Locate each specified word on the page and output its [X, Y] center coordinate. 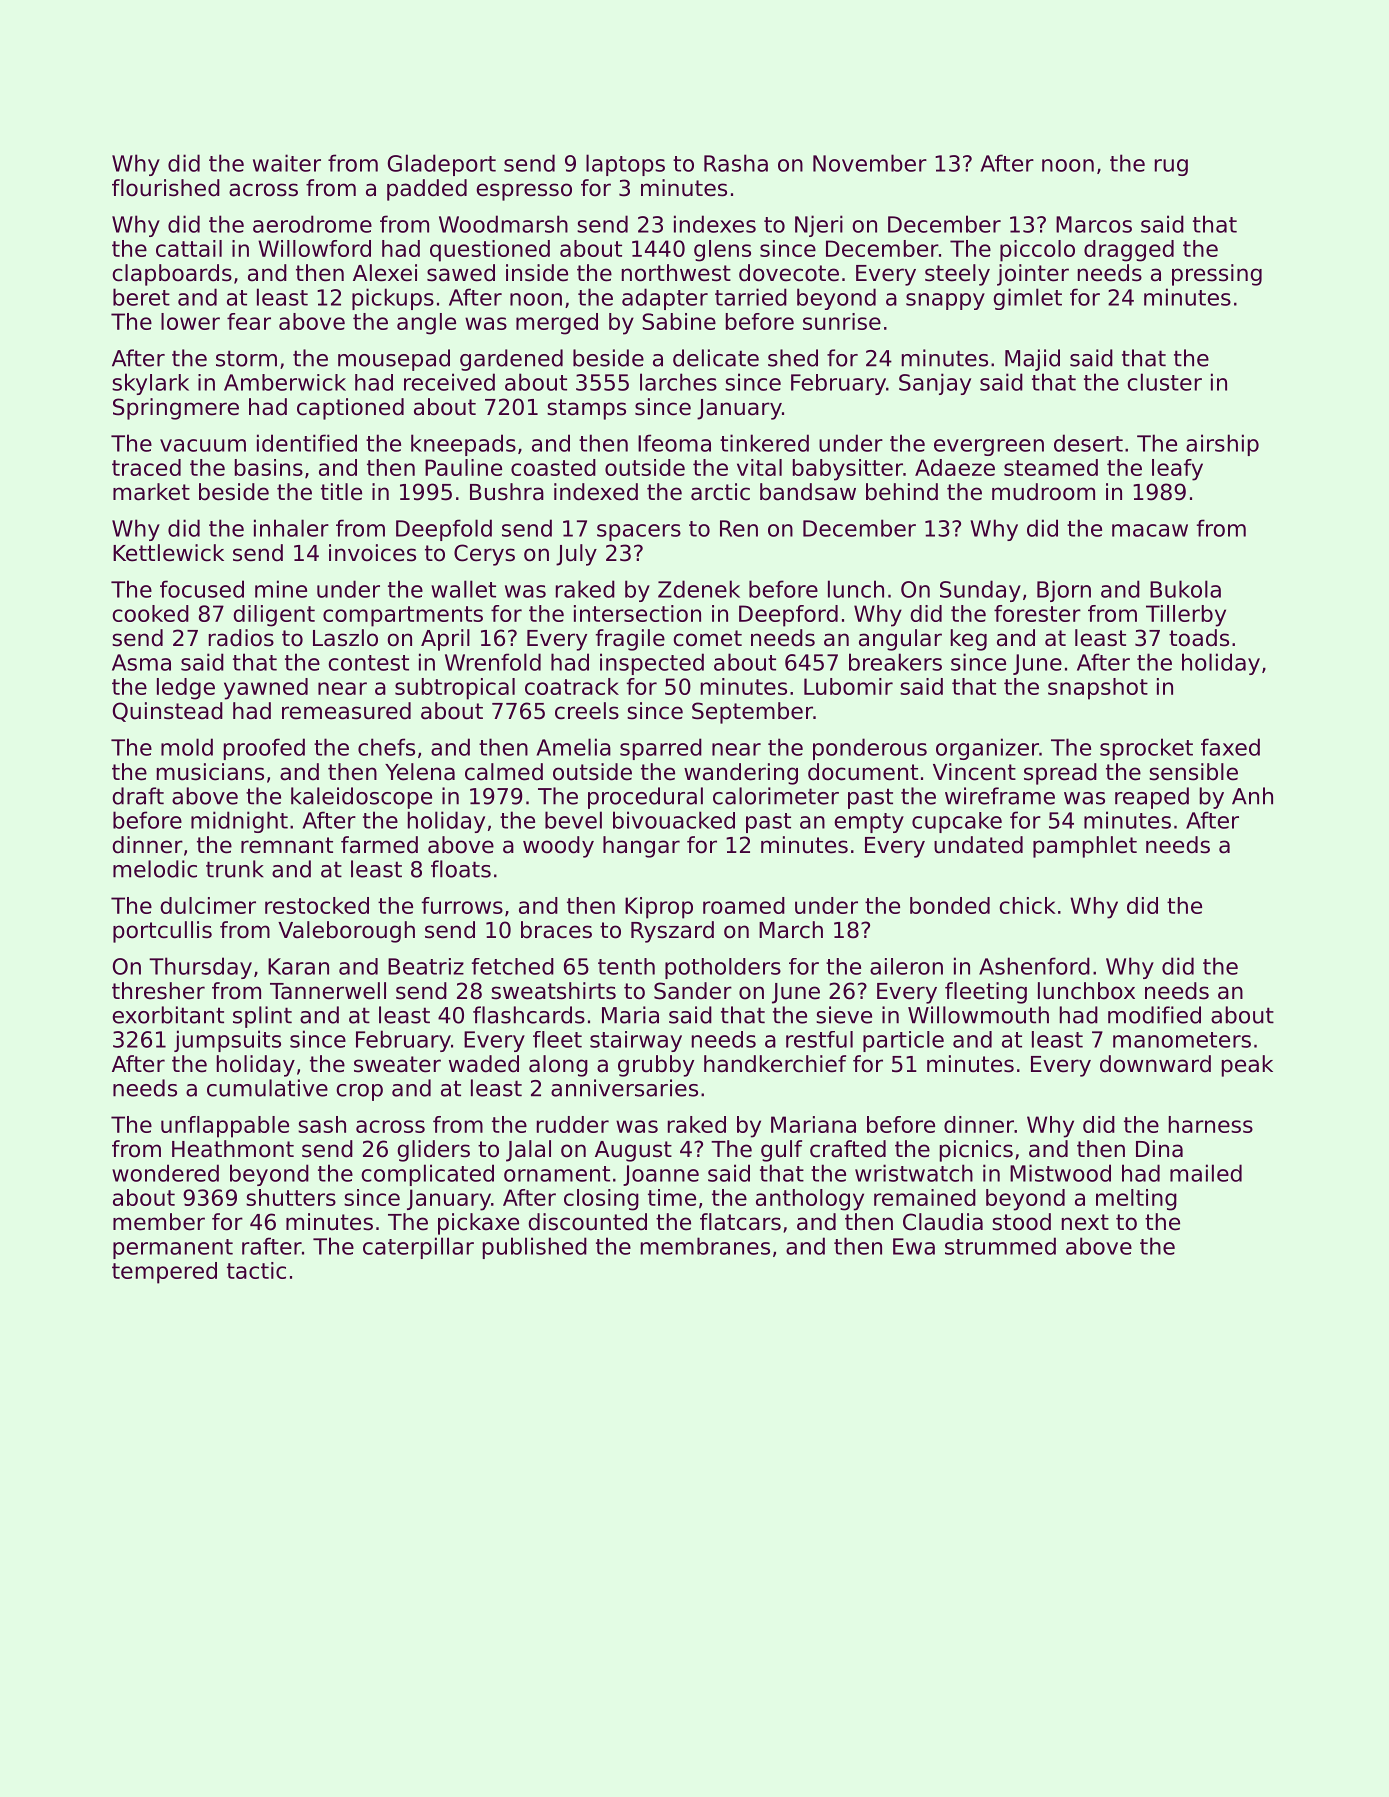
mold [187, 747]
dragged [1129, 251]
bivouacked [674, 820]
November [870, 163]
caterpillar [418, 1248]
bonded [950, 905]
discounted [588, 1222]
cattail [189, 248]
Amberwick [285, 382]
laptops [625, 165]
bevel [573, 820]
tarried [751, 297]
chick [1027, 905]
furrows [462, 905]
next [1085, 1222]
